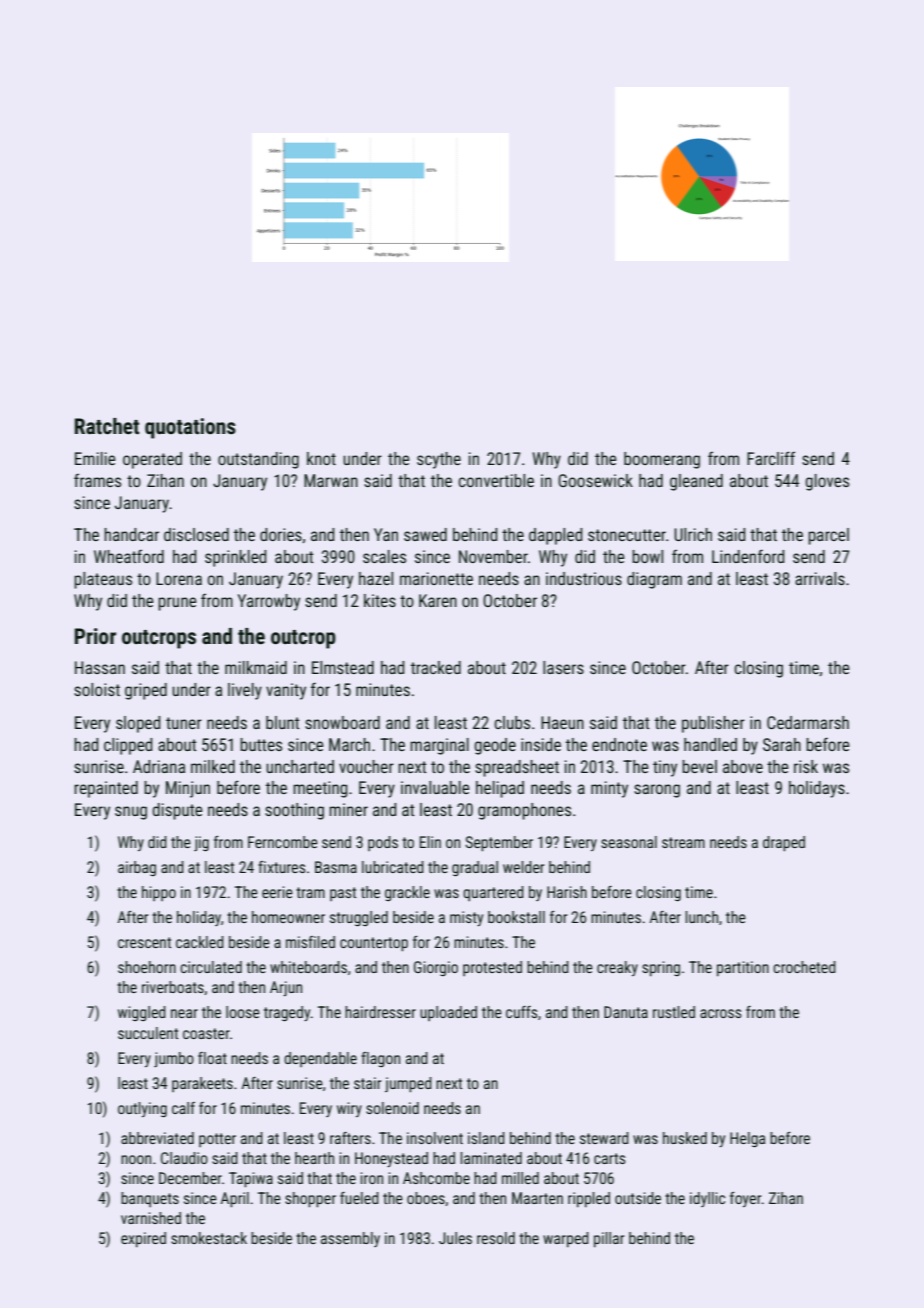 Image resolution: width=924 pixels, height=1308 pixels. I want to click on oboes, so click(426, 1198).
